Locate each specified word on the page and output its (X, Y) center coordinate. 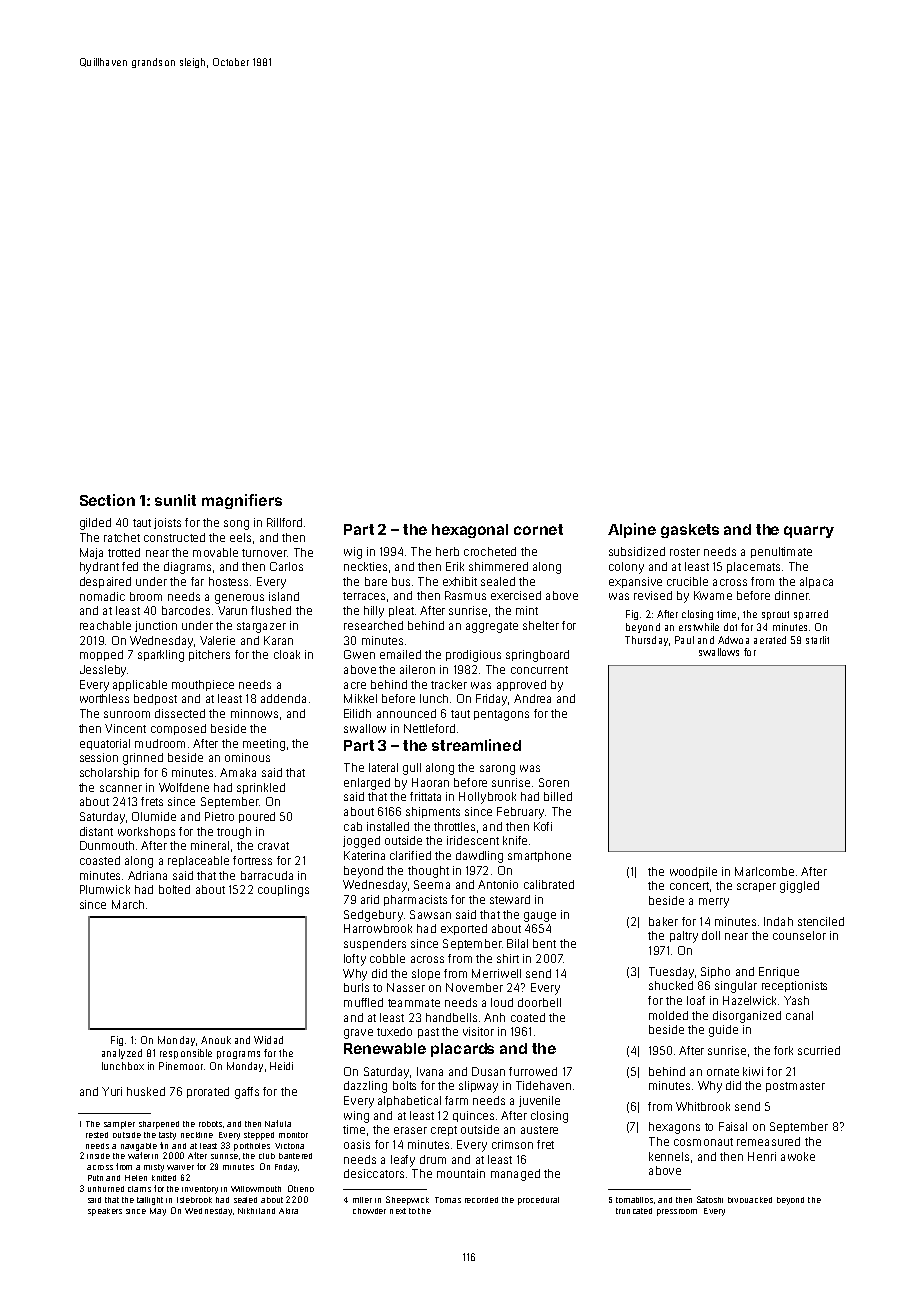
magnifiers (242, 501)
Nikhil (249, 1211)
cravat (273, 846)
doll (711, 935)
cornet (538, 529)
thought (428, 872)
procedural (538, 1201)
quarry (809, 532)
